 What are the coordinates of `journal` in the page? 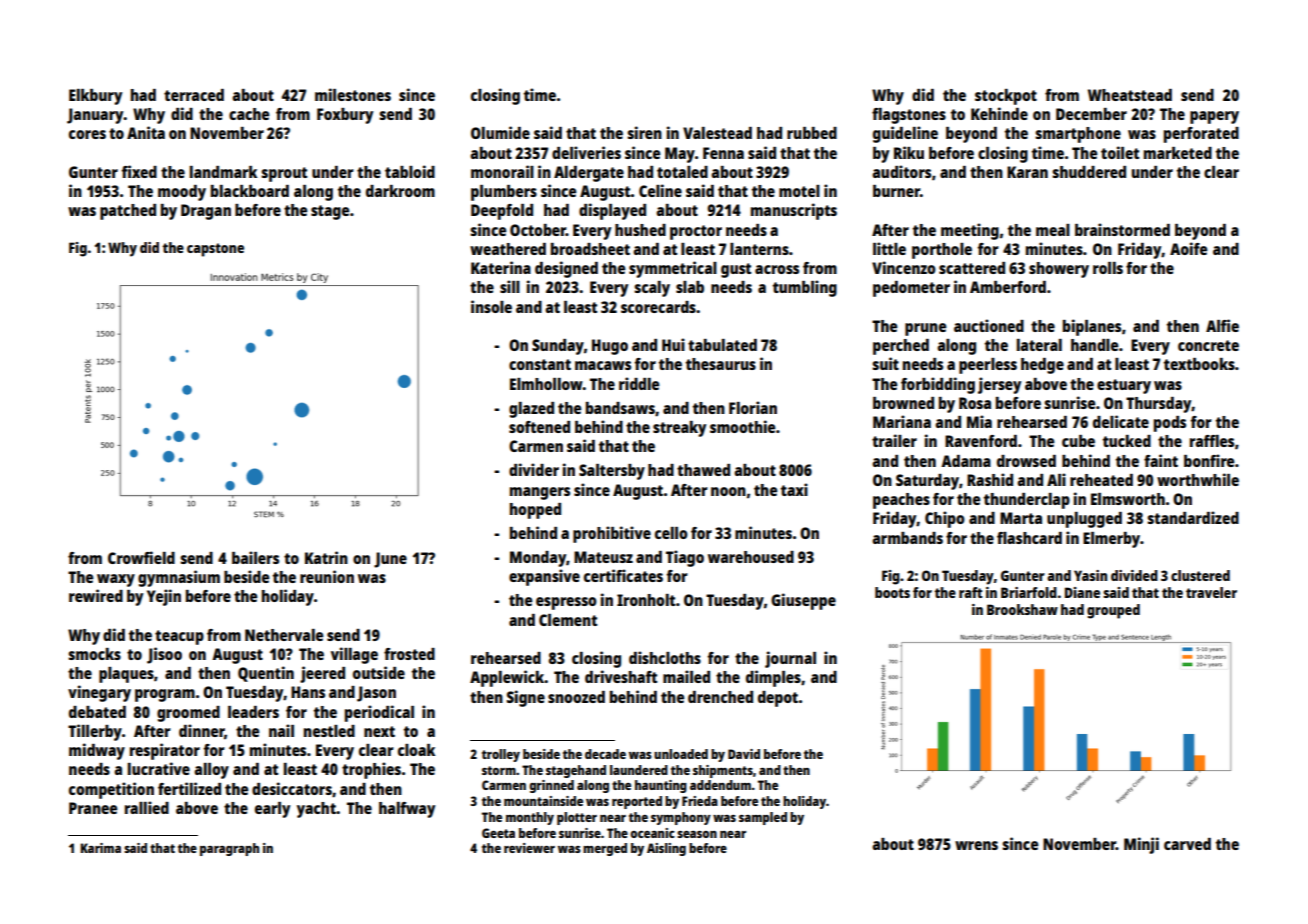 It's located at (790, 659).
